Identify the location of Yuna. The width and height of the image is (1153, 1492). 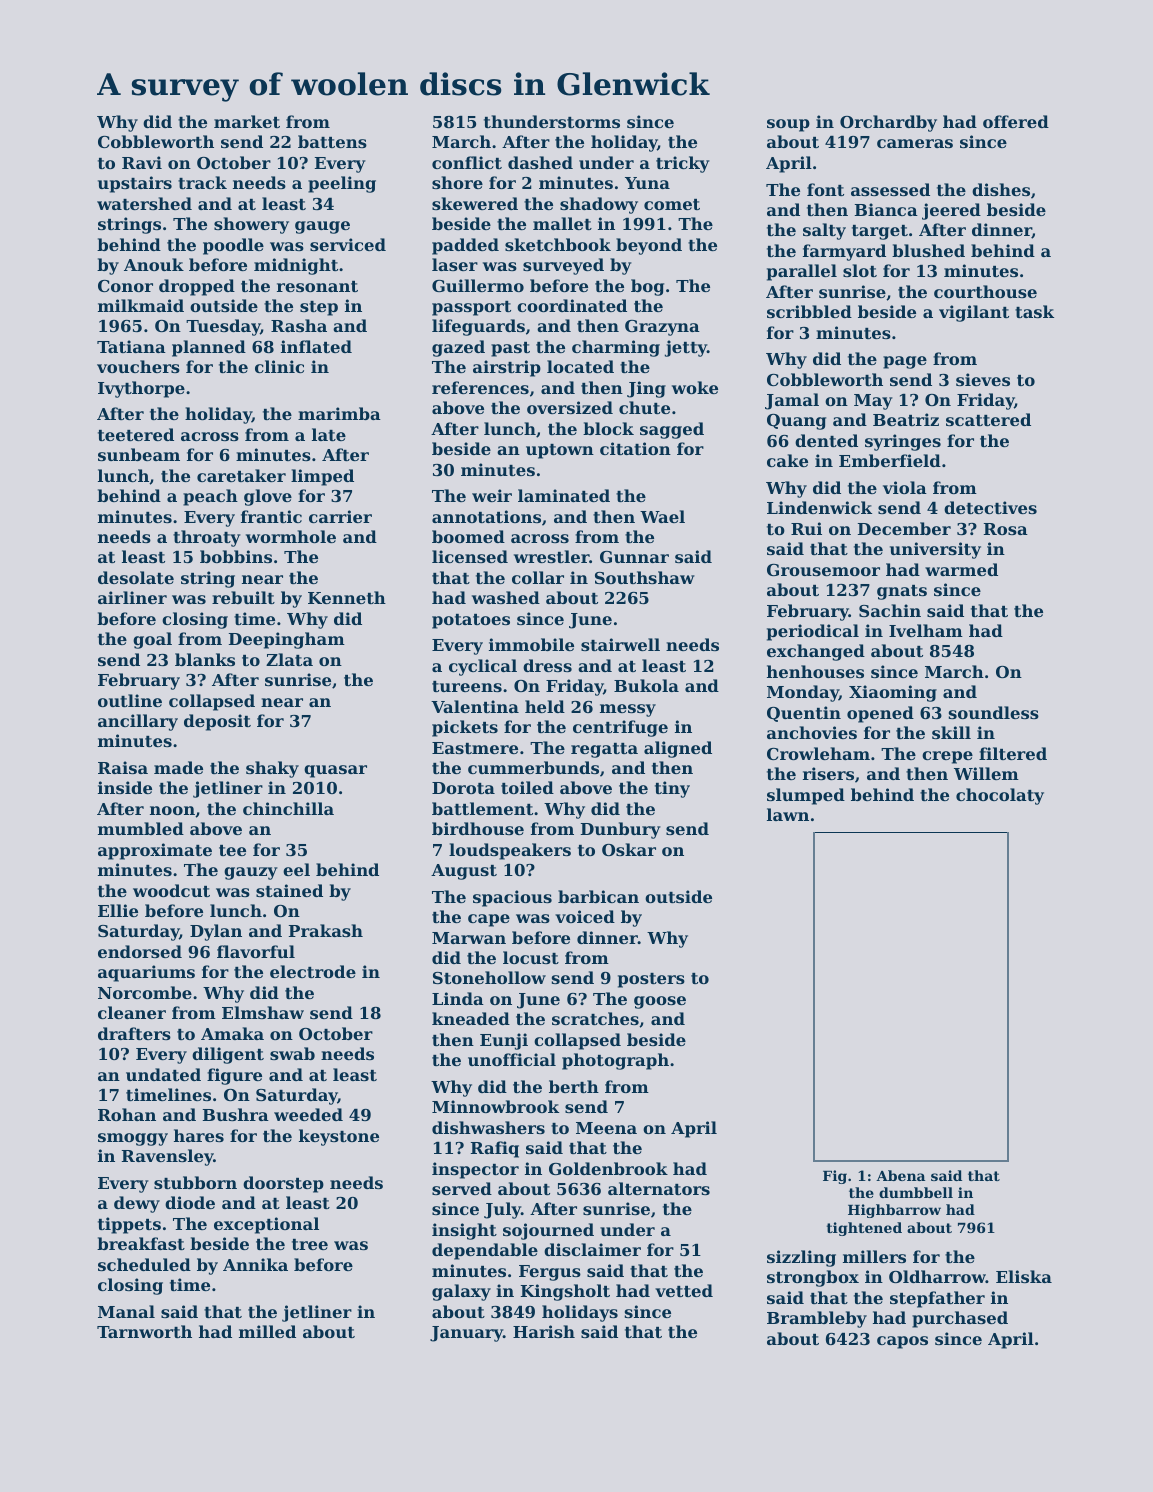
(647, 183).
